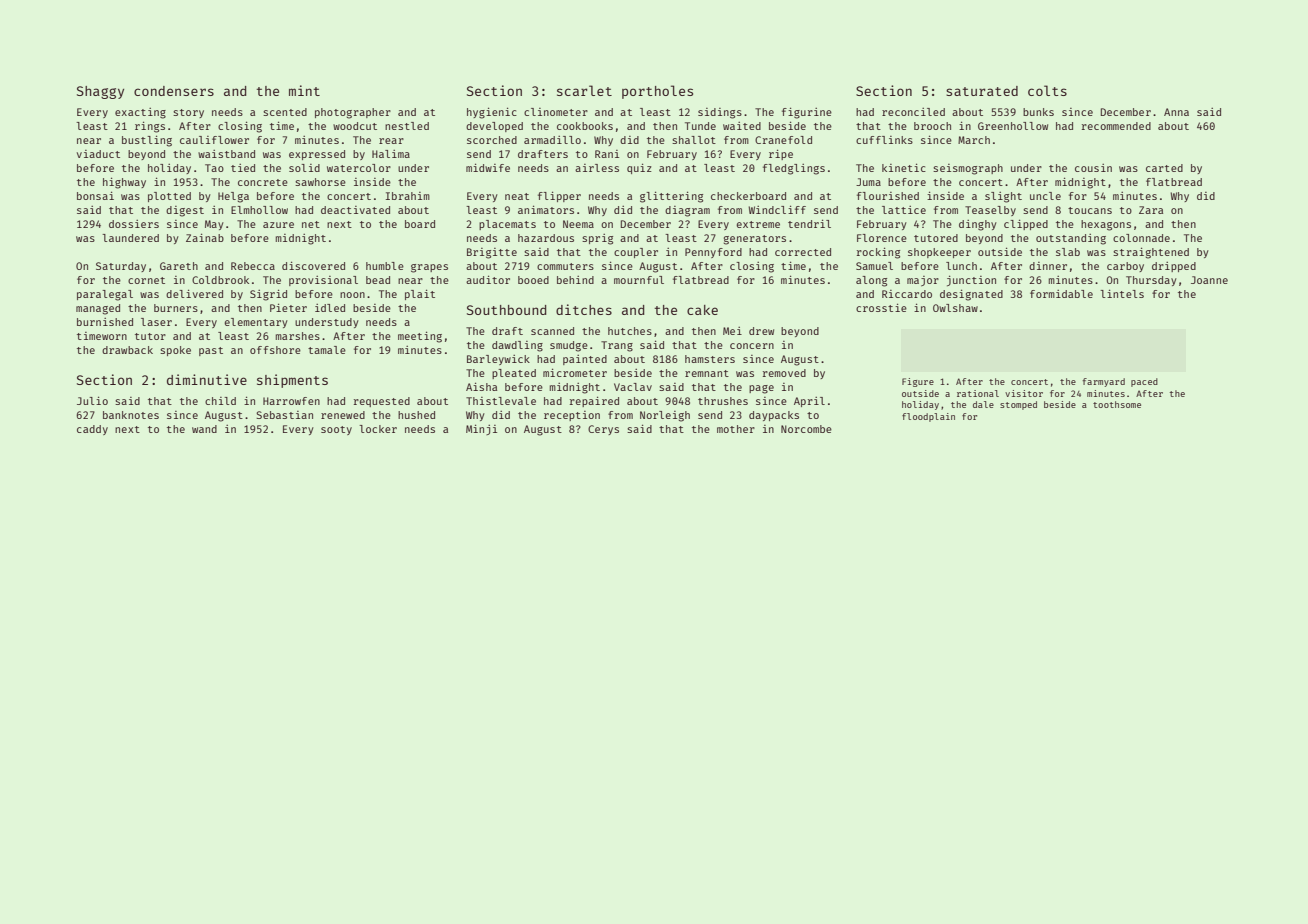 The height and width of the screenshot is (924, 1308). Describe the element at coordinates (1003, 197) in the screenshot. I see `slight` at that location.
